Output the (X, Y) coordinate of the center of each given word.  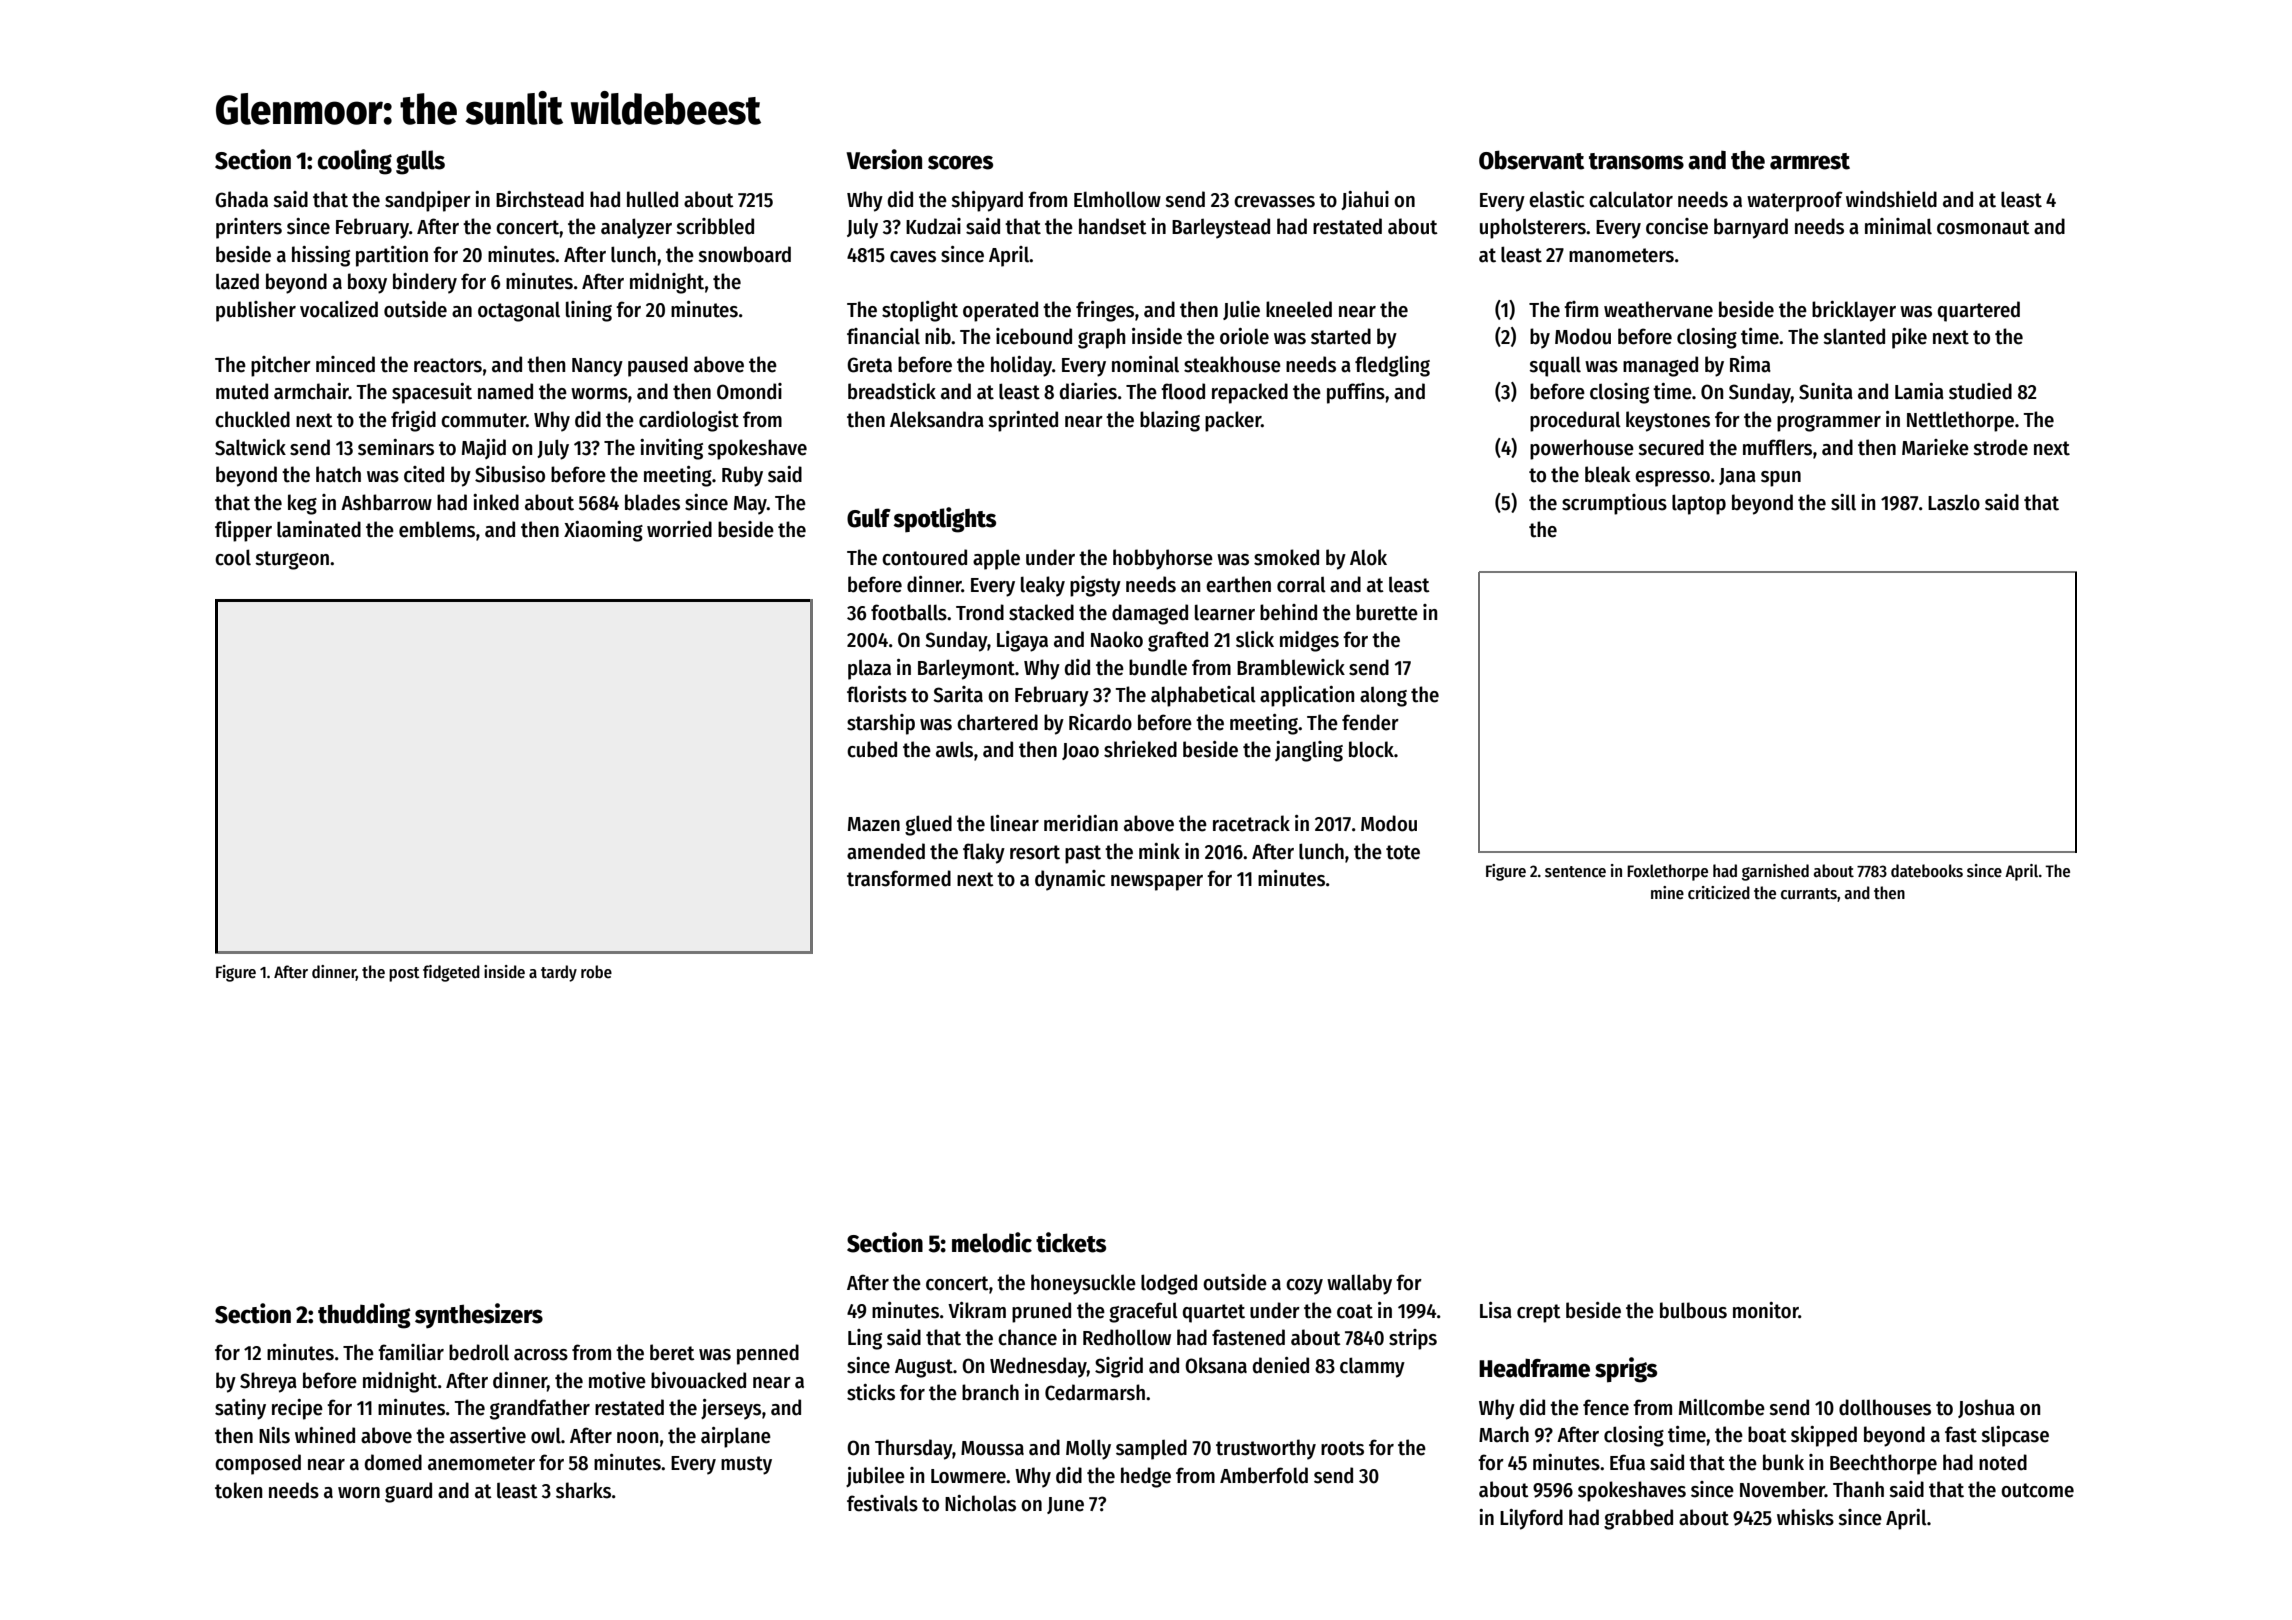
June (1065, 1505)
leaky (1043, 586)
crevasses (1274, 202)
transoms (1636, 161)
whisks (1805, 1517)
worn (359, 1493)
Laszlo (1954, 502)
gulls (420, 162)
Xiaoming (603, 531)
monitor (1766, 1310)
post (404, 974)
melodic (992, 1242)
